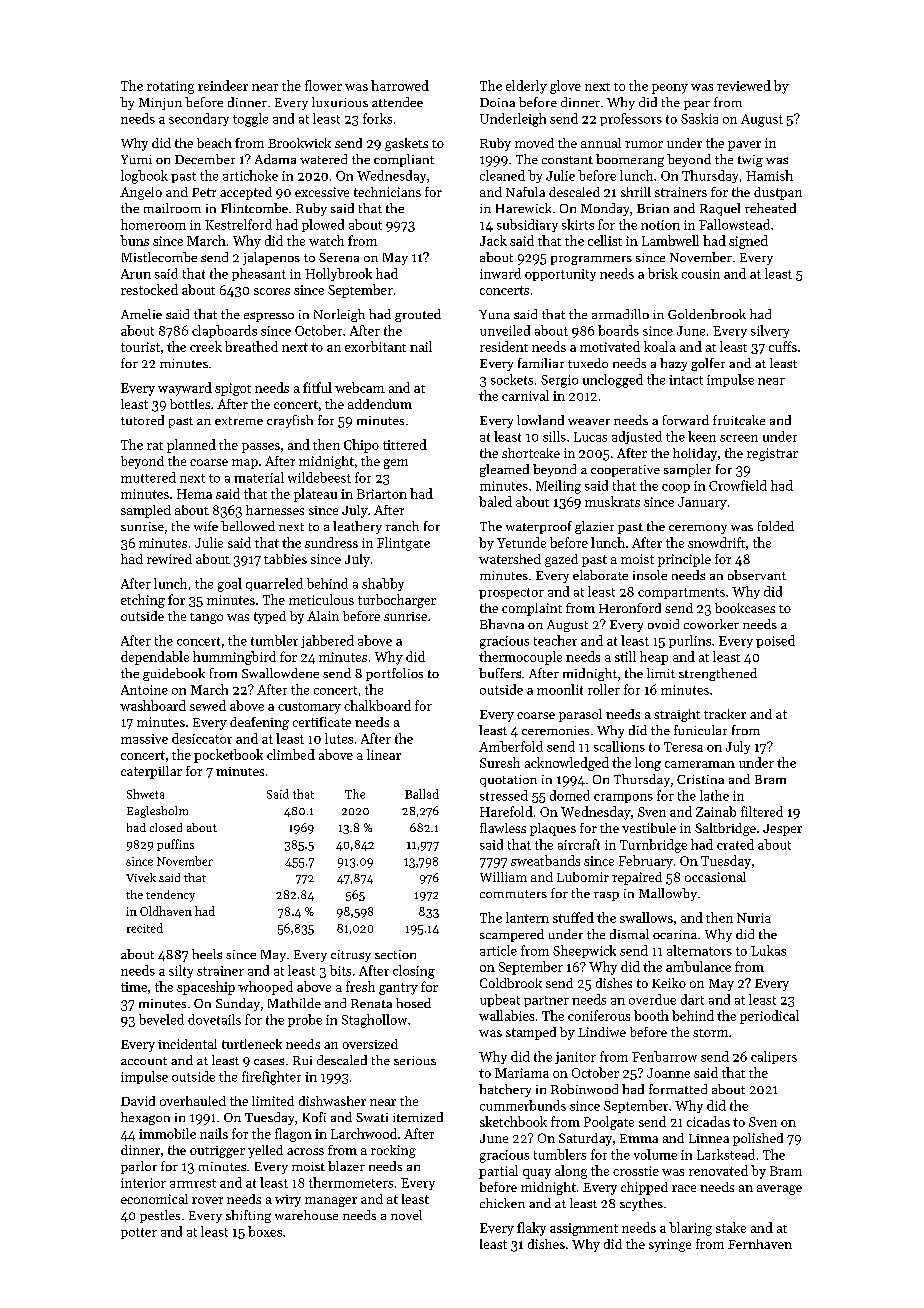  I want to click on Brian, so click(653, 208).
